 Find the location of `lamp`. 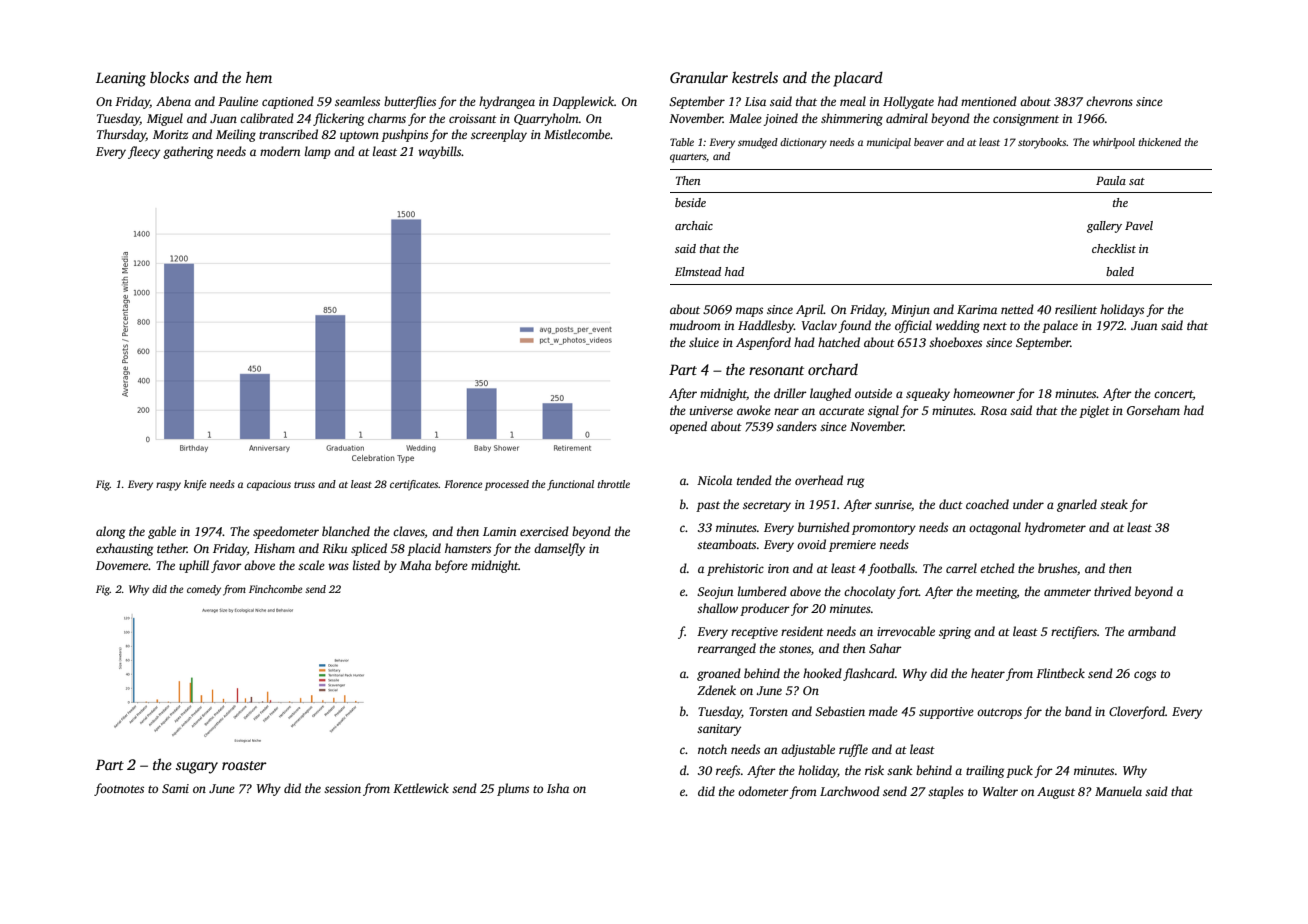

lamp is located at coordinates (318, 152).
